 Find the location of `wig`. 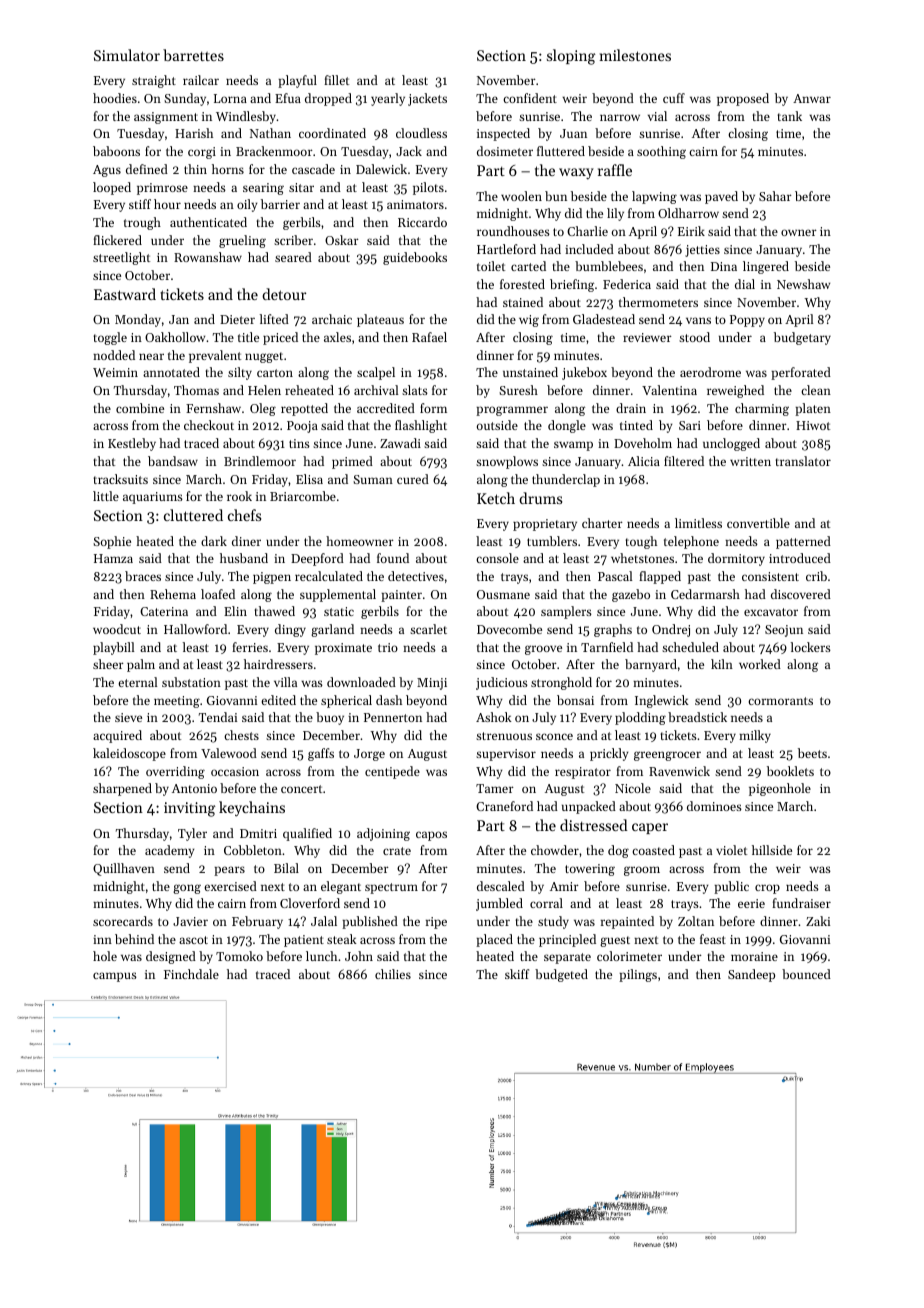

wig is located at coordinates (529, 321).
